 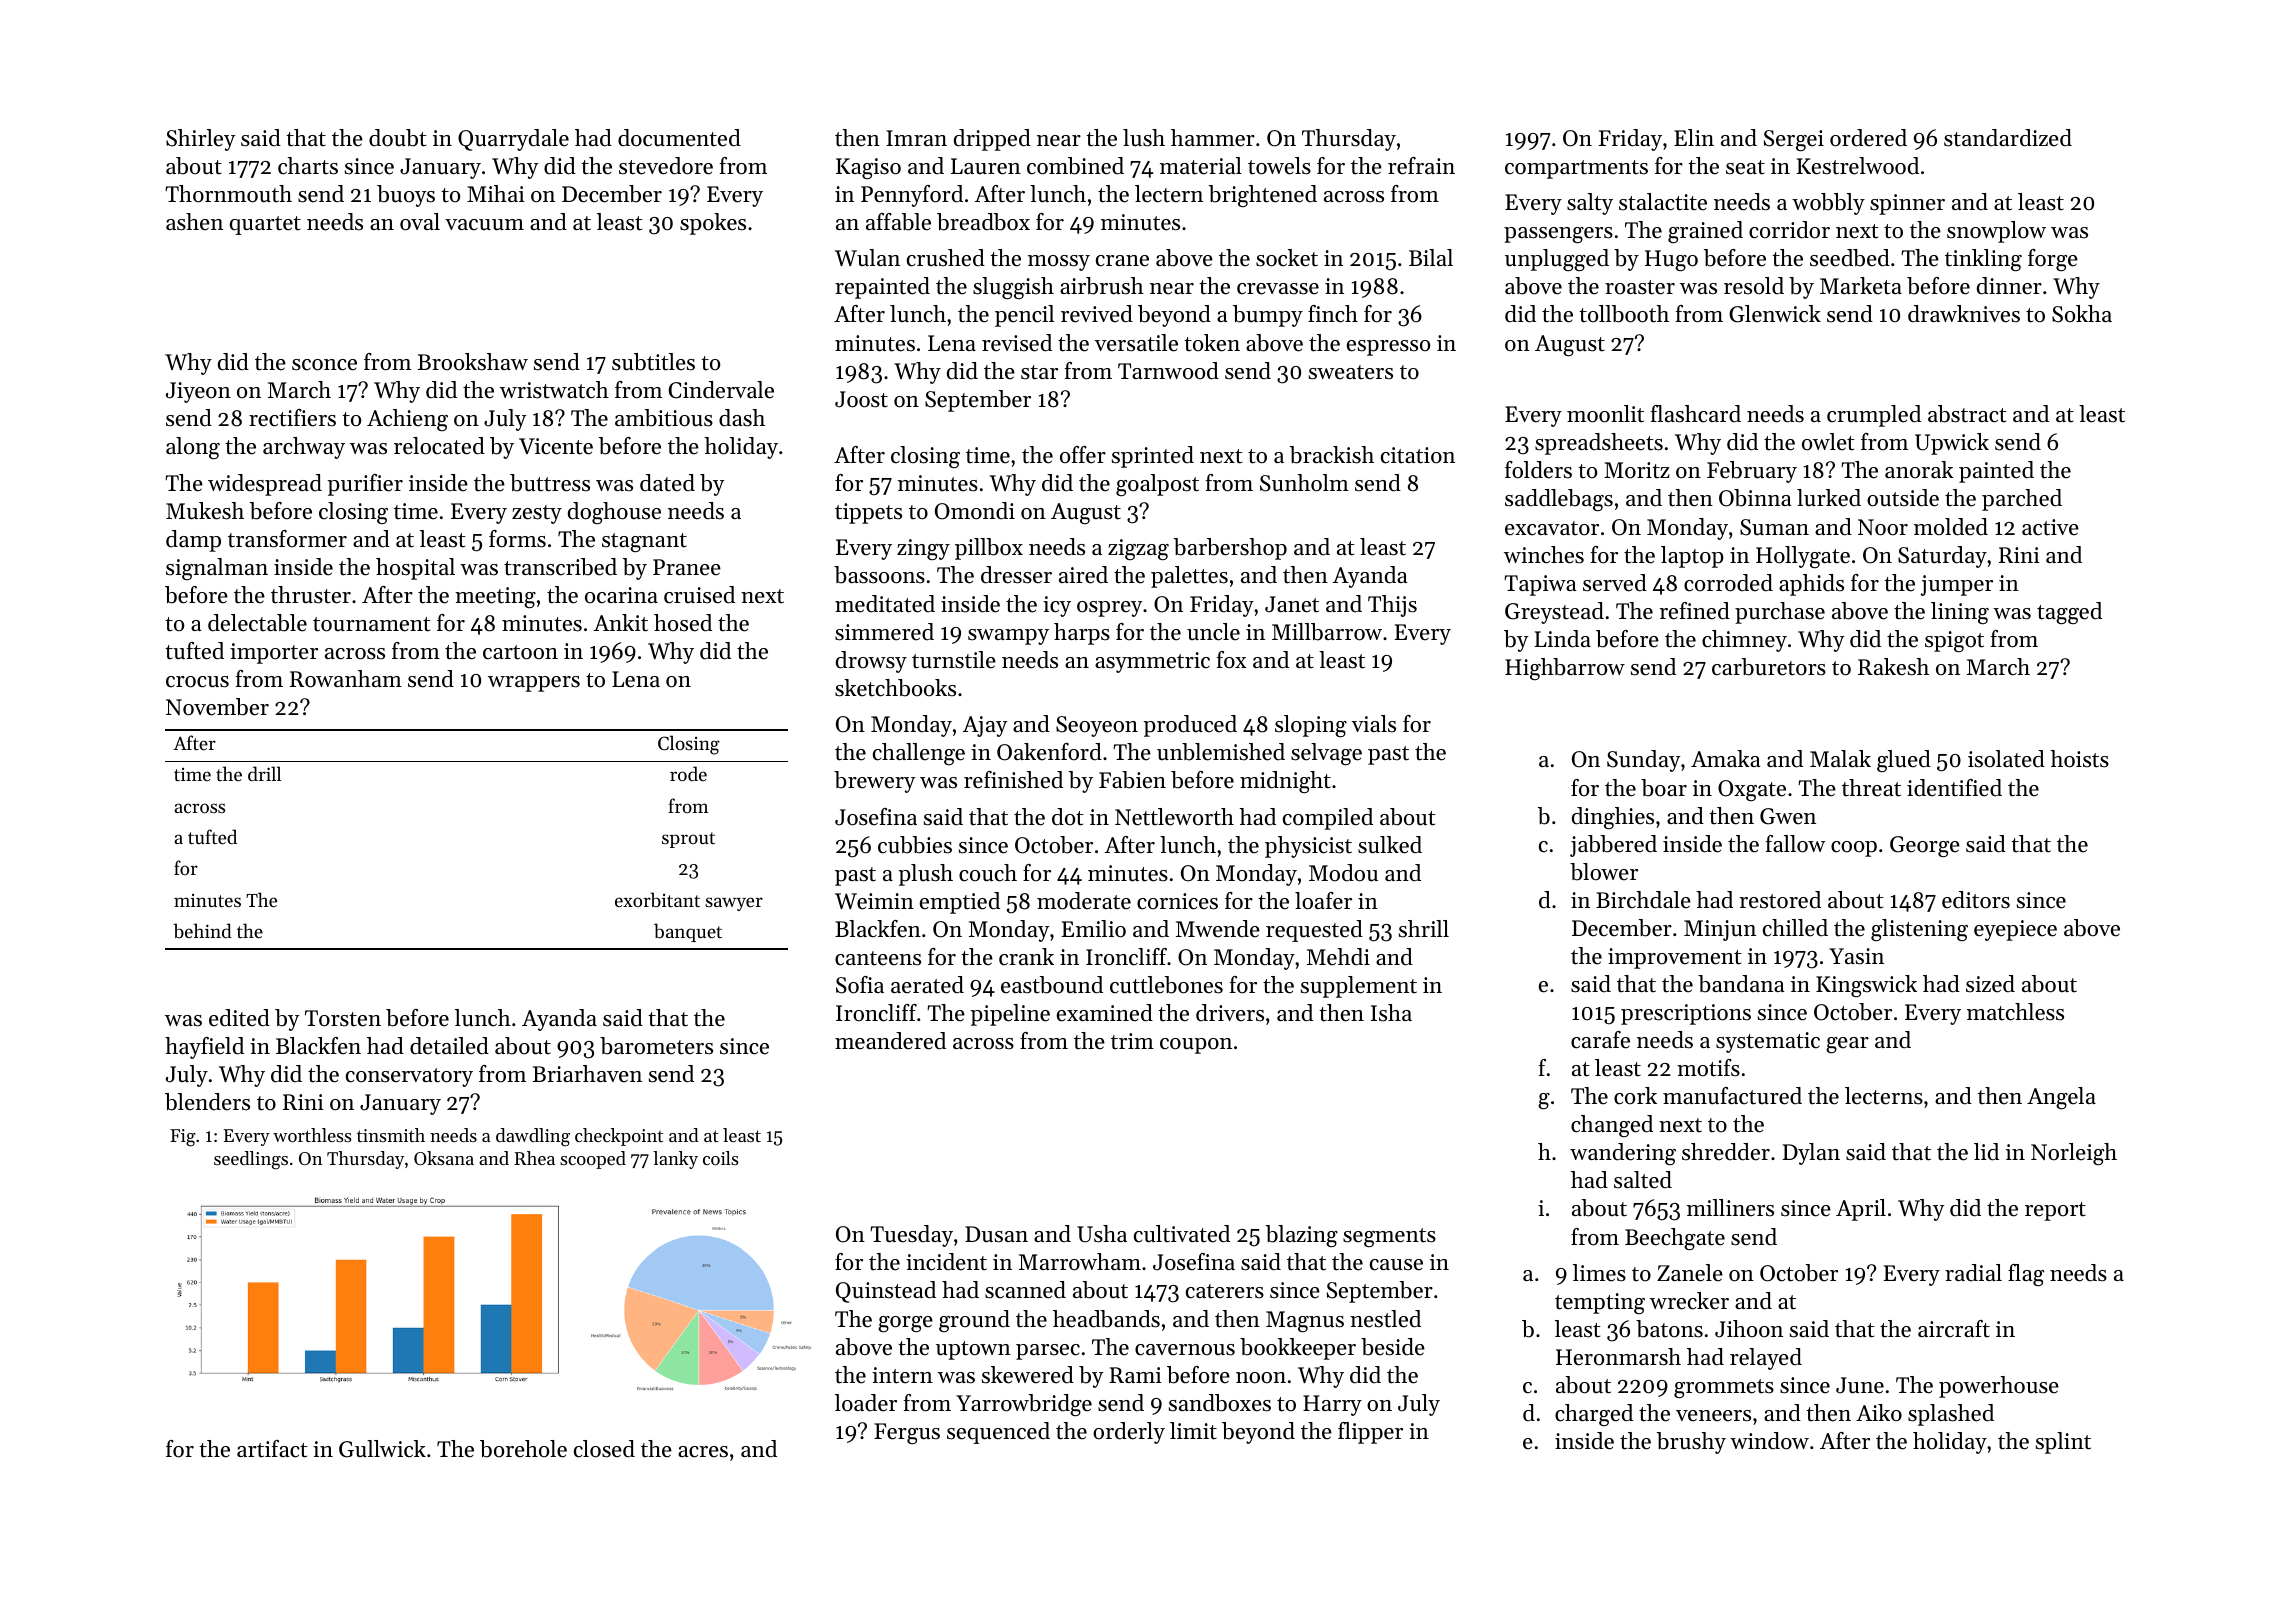 What do you see at coordinates (1775, 314) in the screenshot?
I see `Glenwick` at bounding box center [1775, 314].
